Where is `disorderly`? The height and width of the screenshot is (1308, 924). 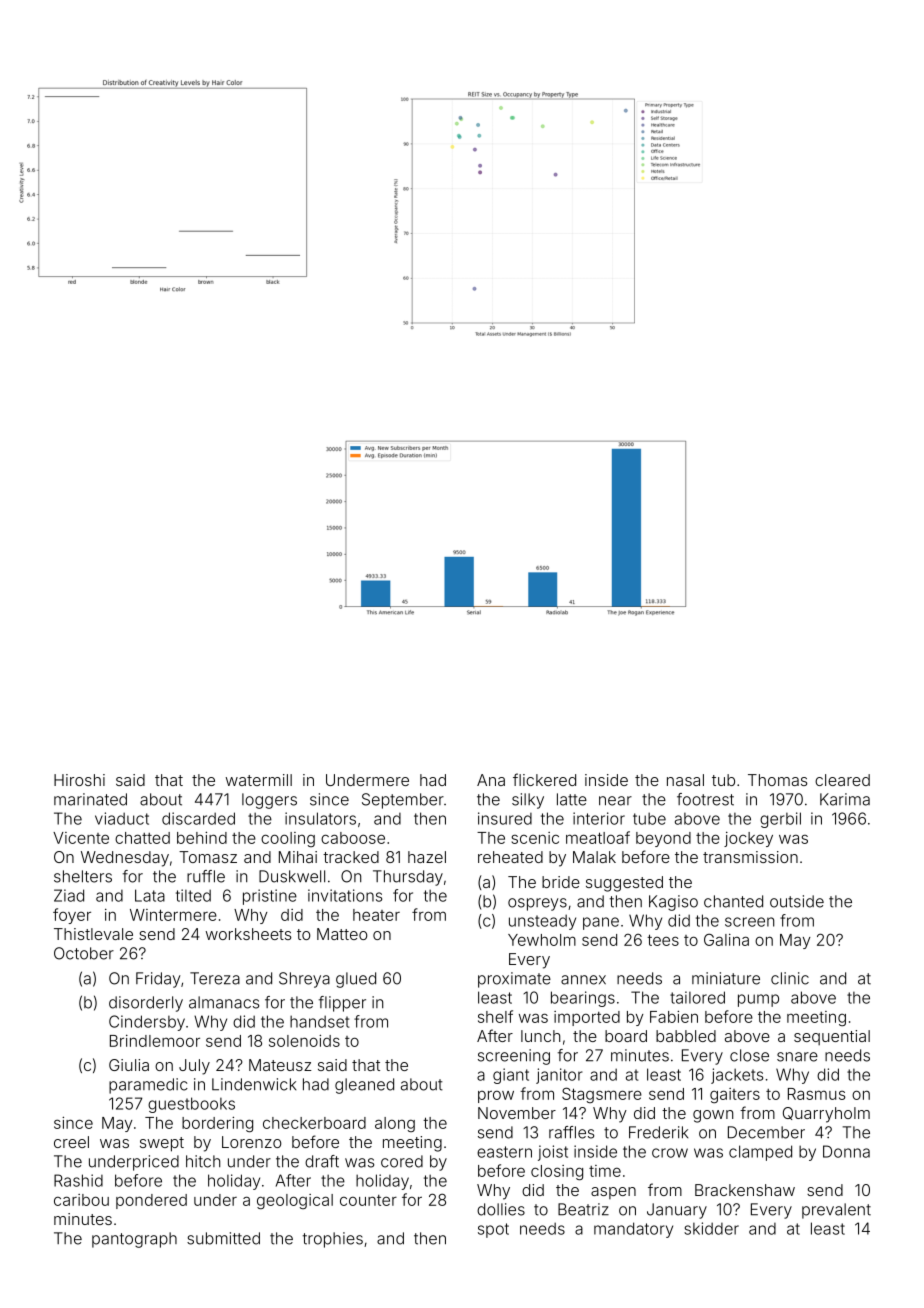
disorderly is located at coordinates (146, 1004).
